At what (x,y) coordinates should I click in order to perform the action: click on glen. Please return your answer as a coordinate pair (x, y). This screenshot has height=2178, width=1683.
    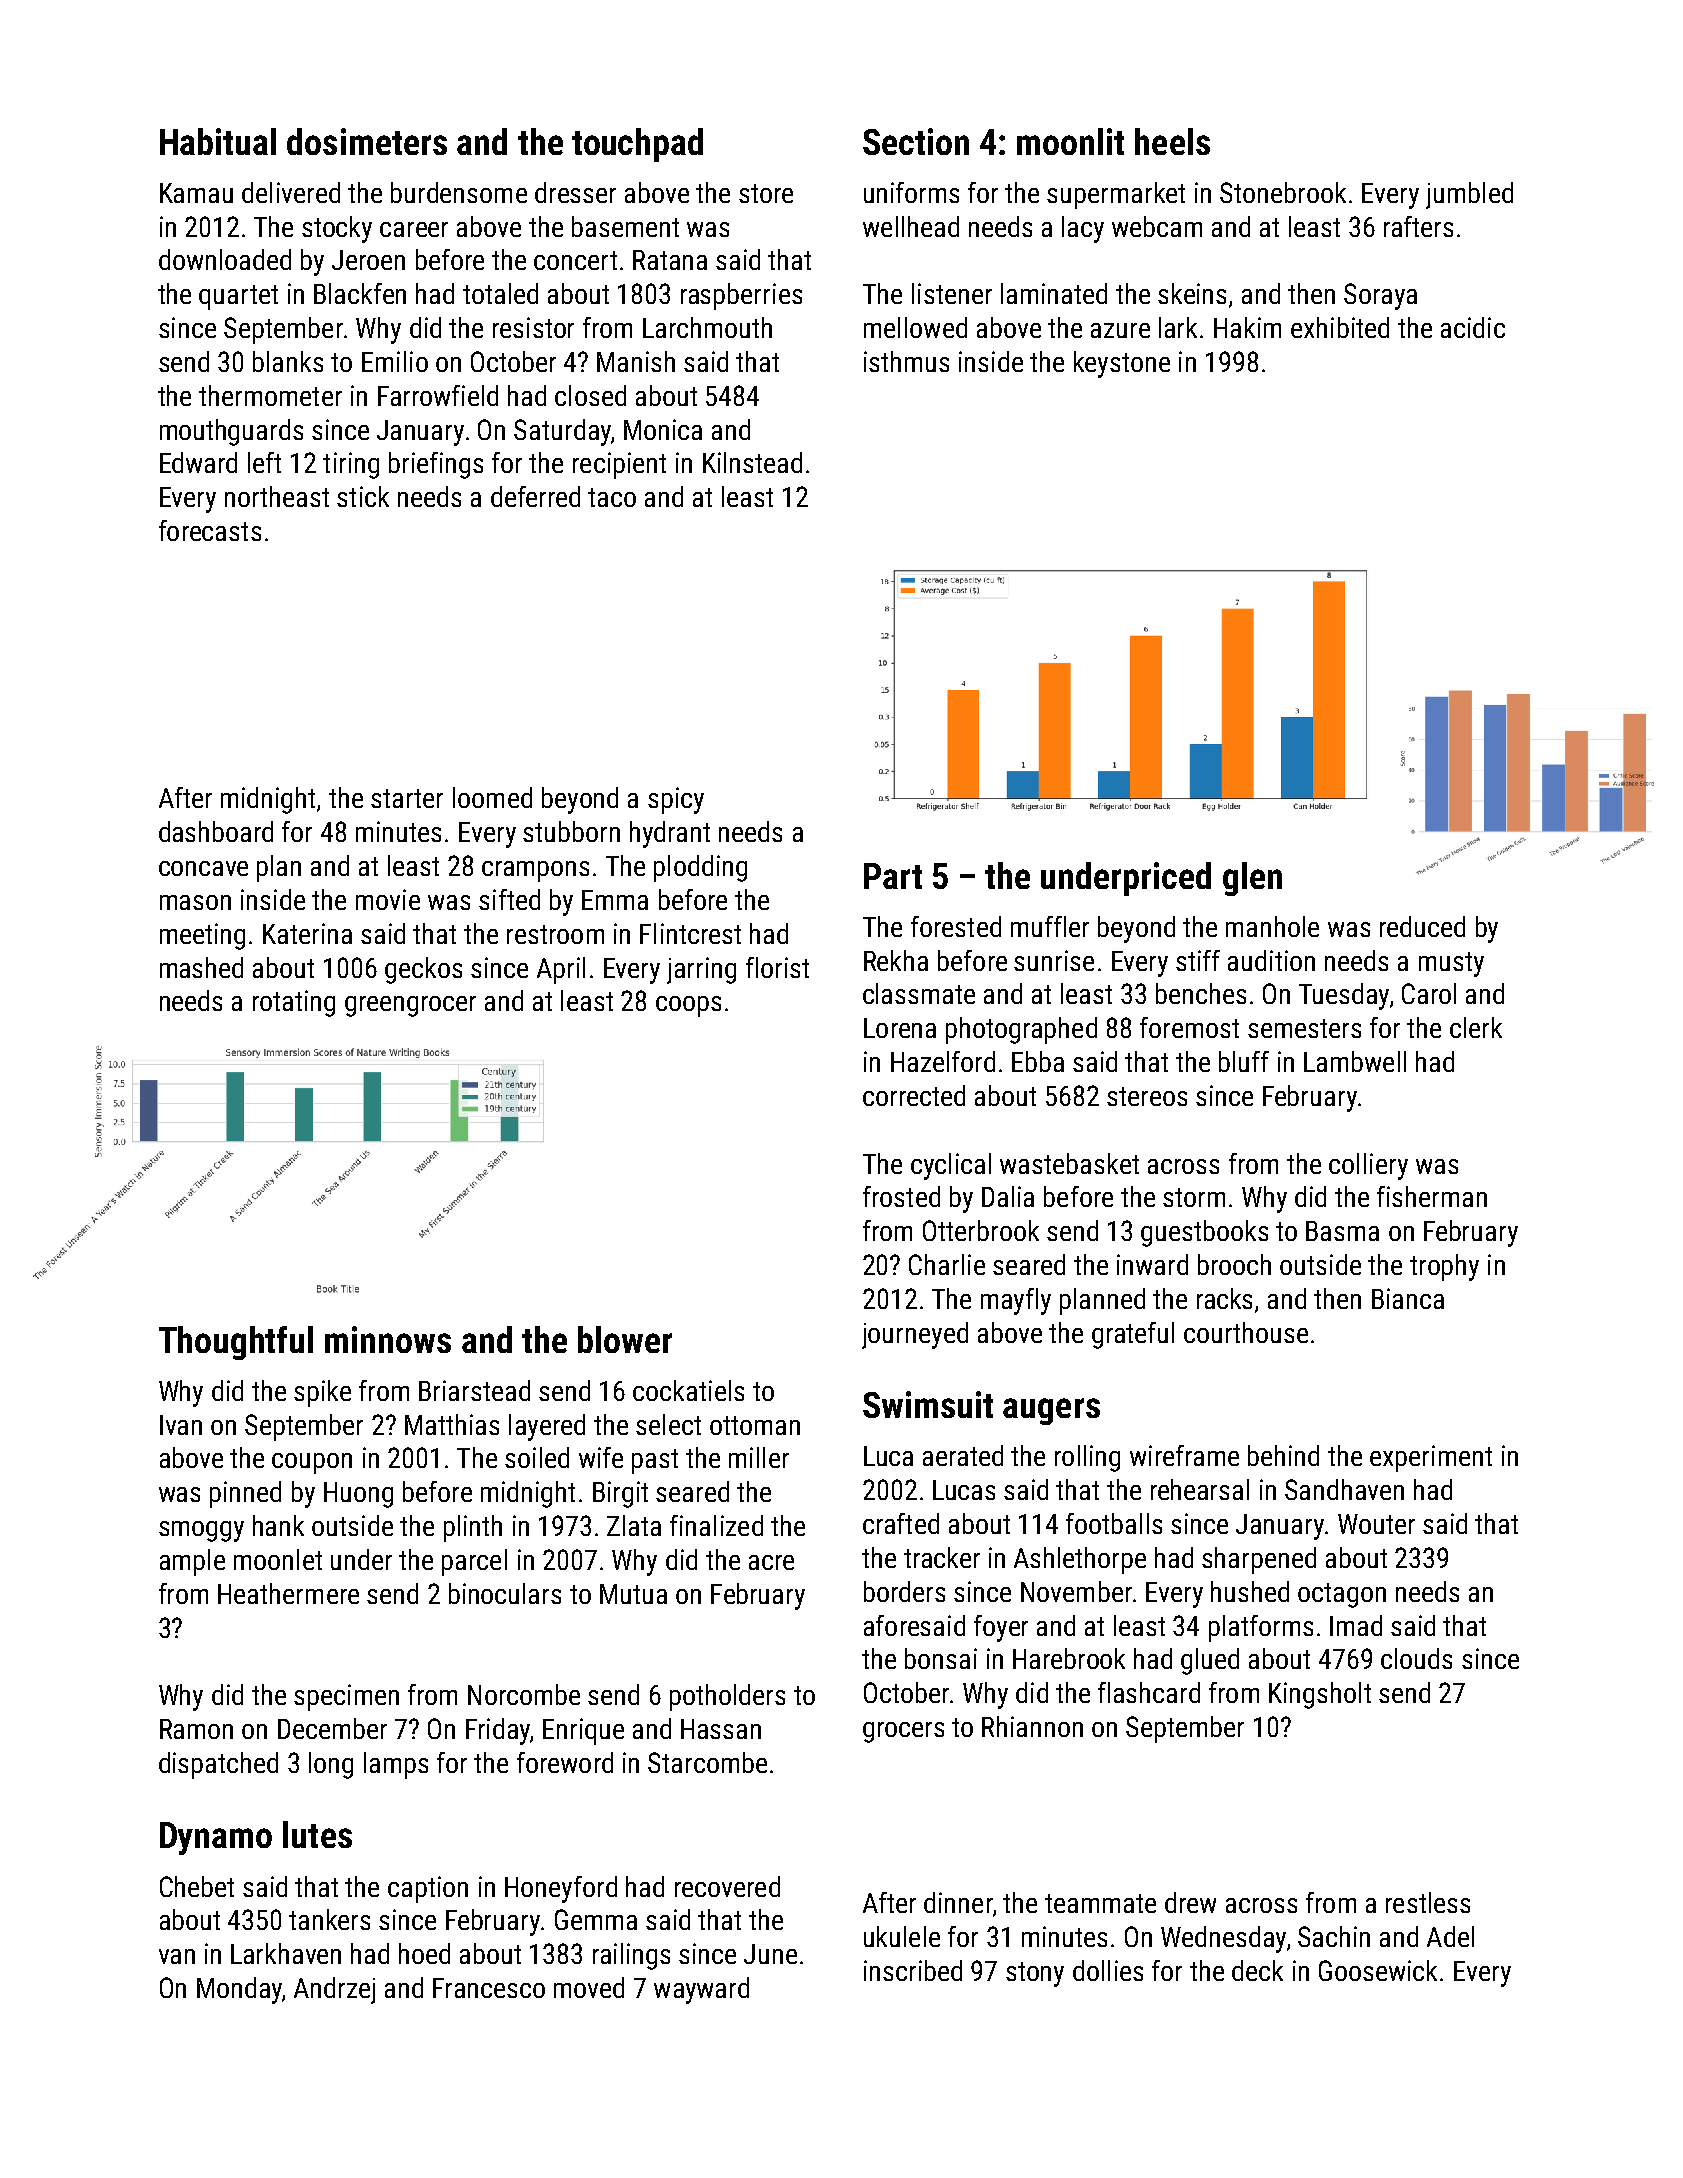
    Looking at the image, I should click on (1252, 879).
